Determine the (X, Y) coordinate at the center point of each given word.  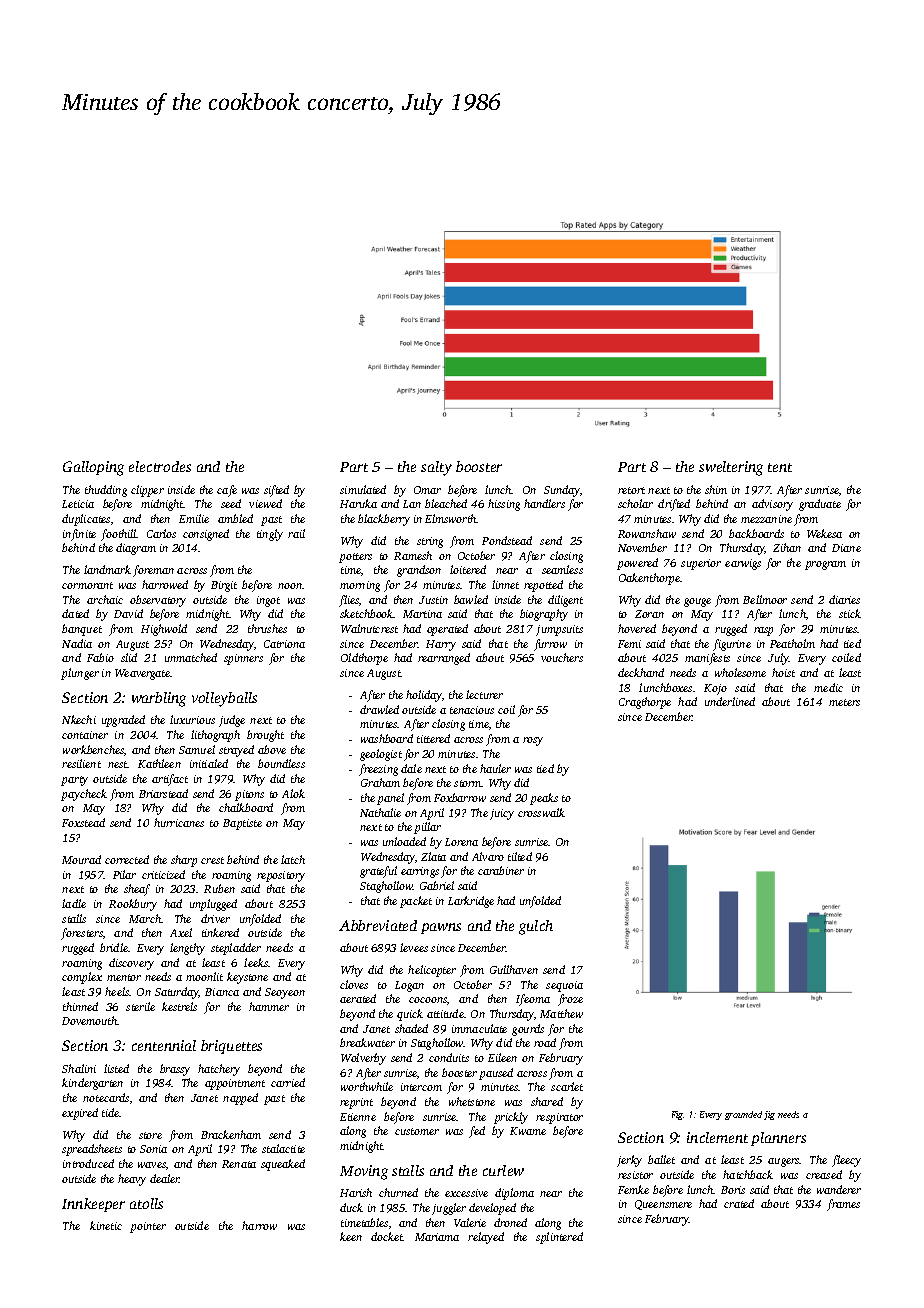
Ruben (219, 888)
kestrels (179, 1006)
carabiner (501, 870)
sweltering (731, 468)
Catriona (284, 644)
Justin (433, 600)
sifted (276, 491)
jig (769, 1115)
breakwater (367, 1042)
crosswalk (541, 812)
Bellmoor (765, 599)
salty (436, 468)
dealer (165, 1178)
